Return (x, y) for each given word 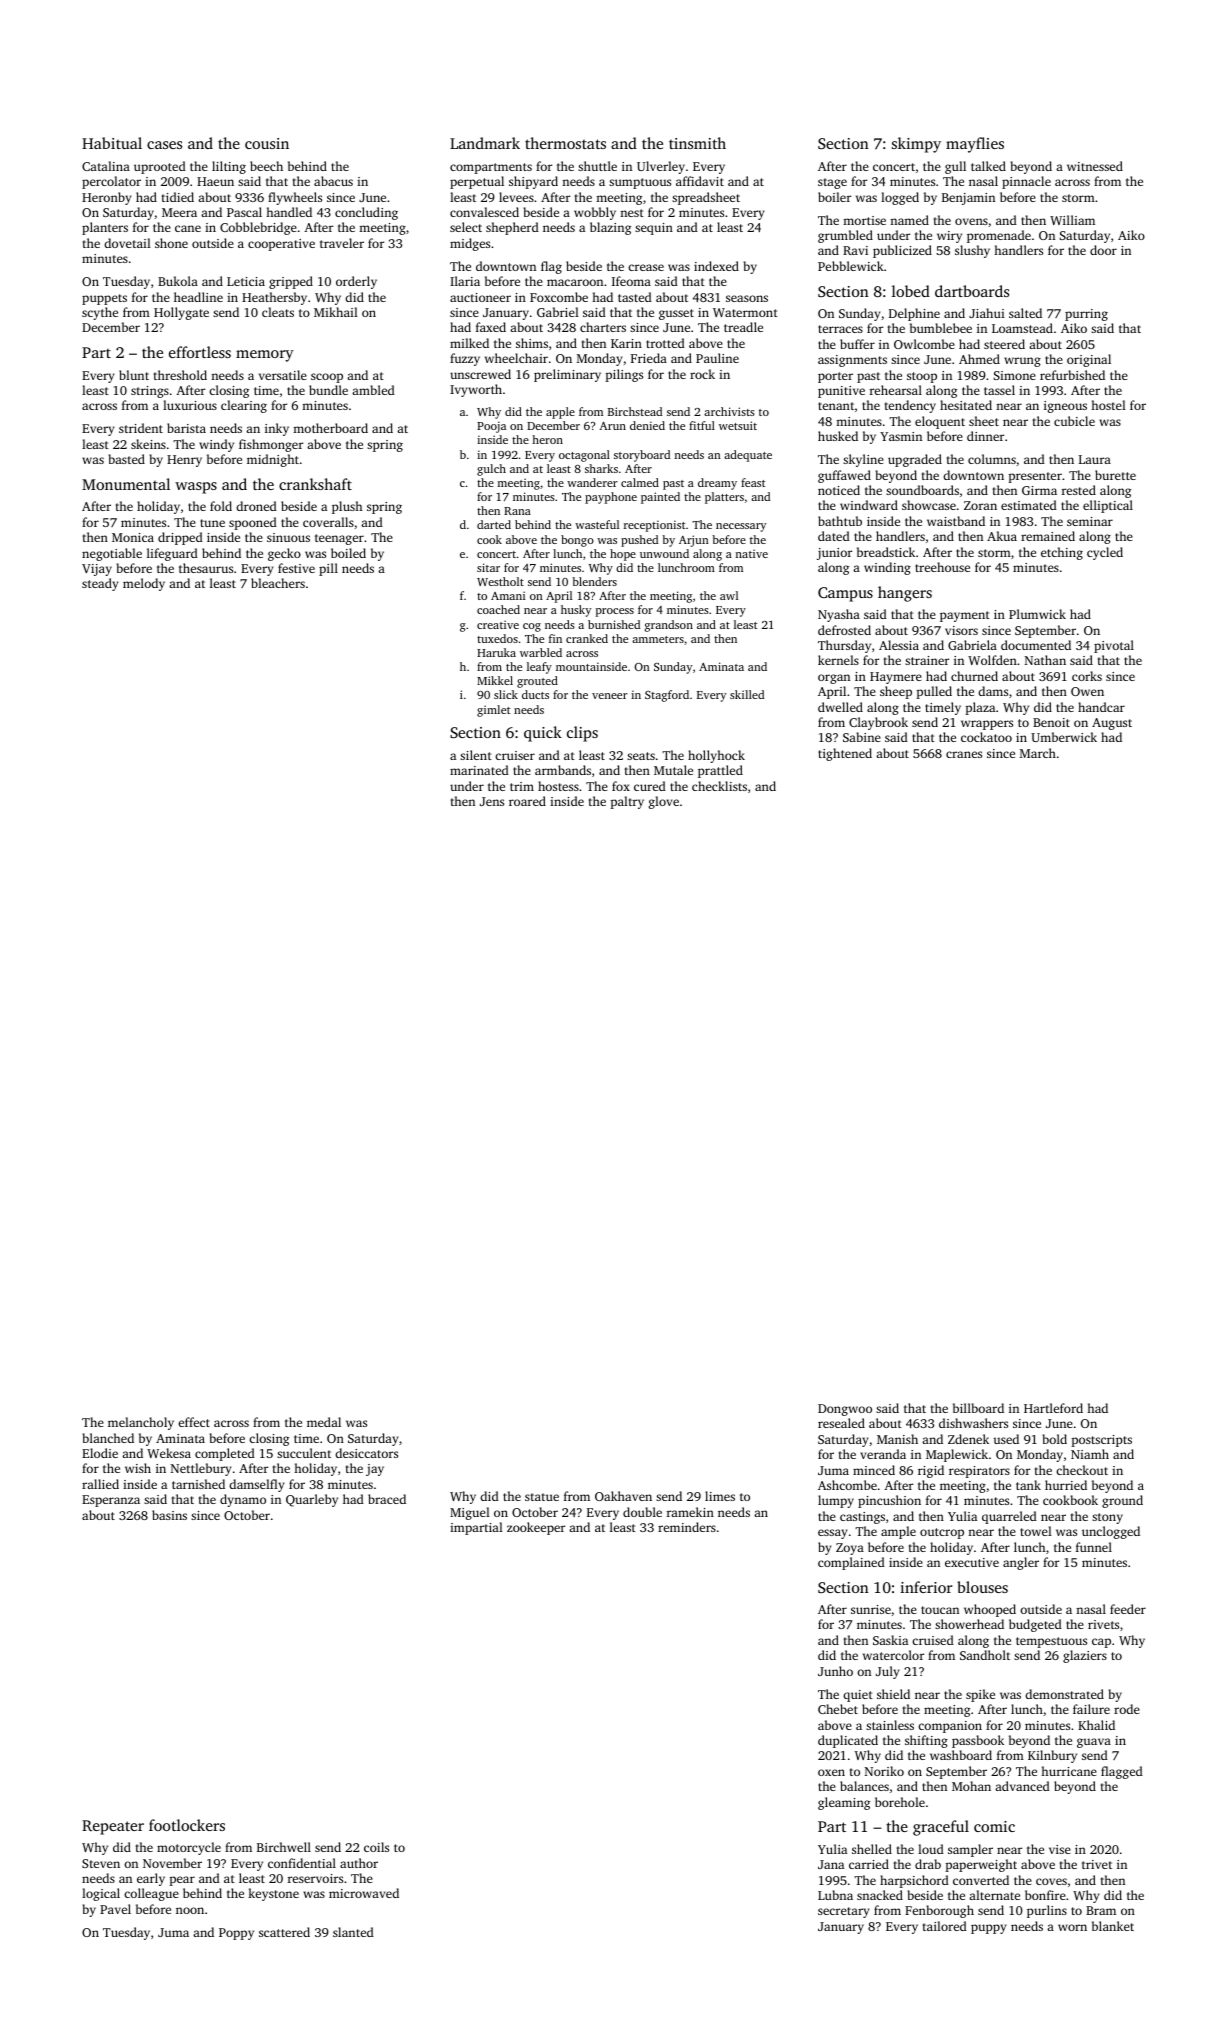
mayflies (975, 145)
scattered (284, 1932)
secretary (843, 1912)
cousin (267, 143)
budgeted (1035, 1625)
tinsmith (697, 143)
